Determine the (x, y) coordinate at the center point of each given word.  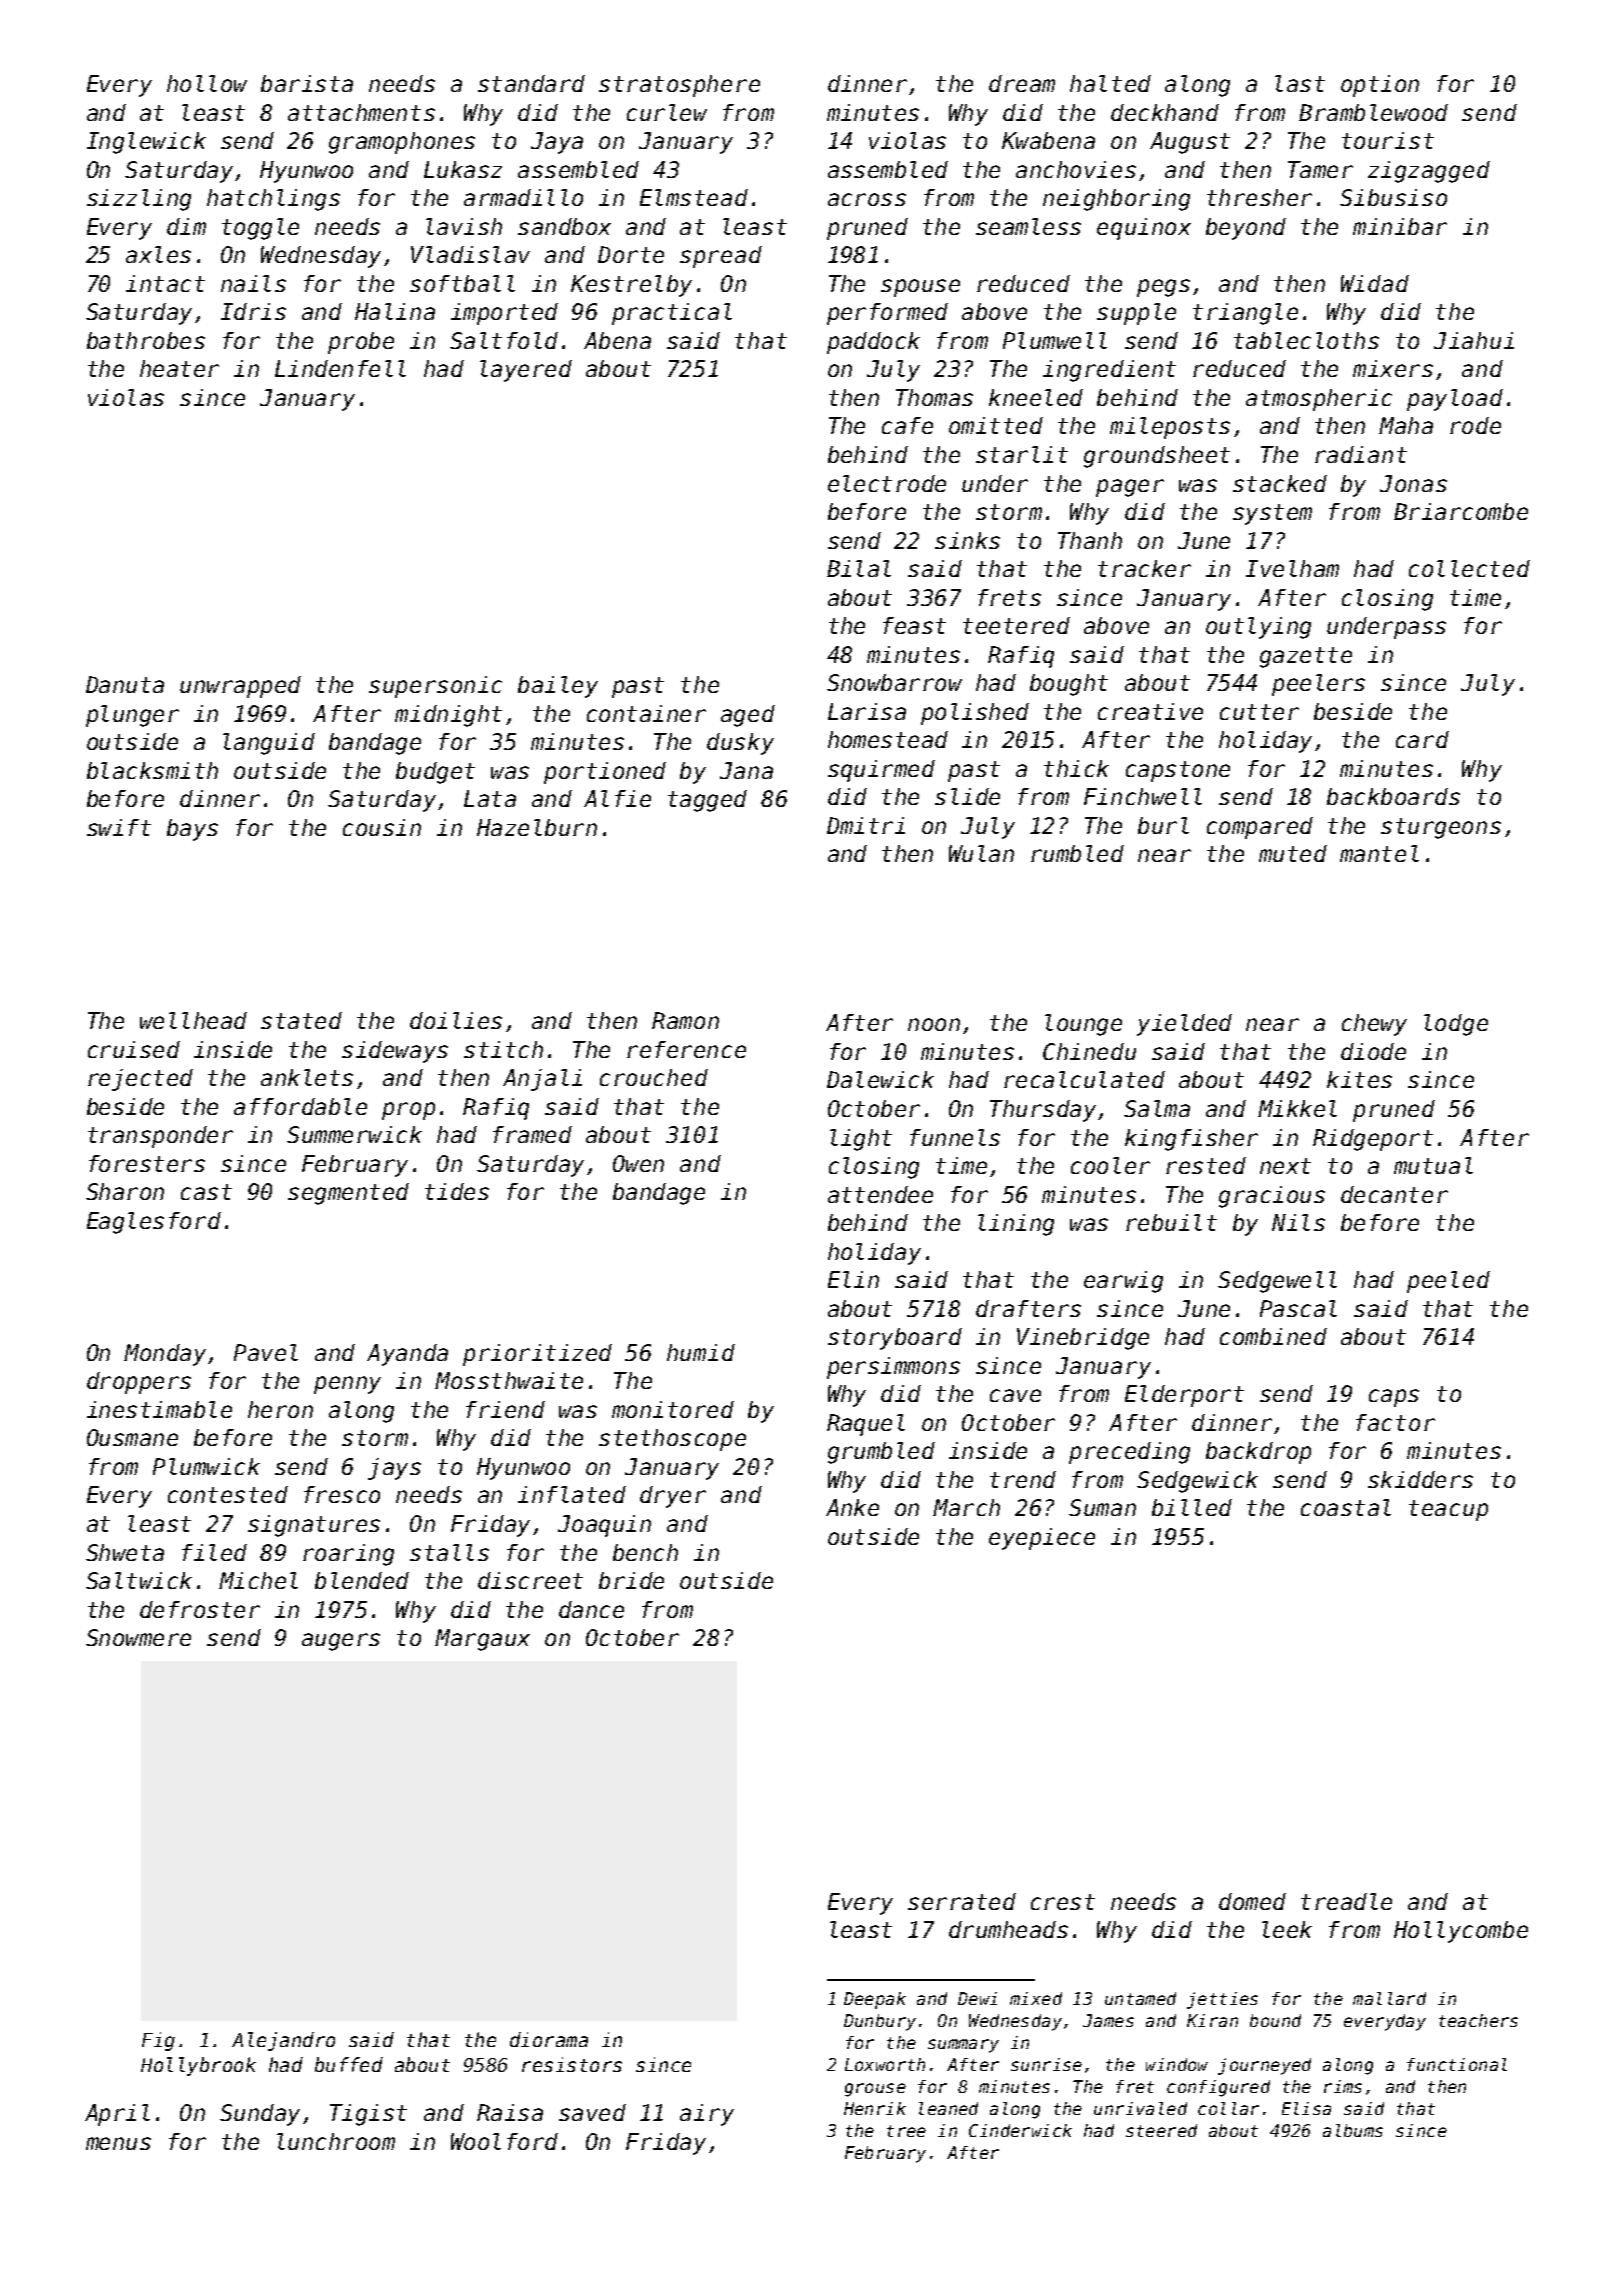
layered (526, 371)
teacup (1448, 1510)
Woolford (504, 2141)
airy (707, 2115)
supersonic (435, 687)
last (1300, 83)
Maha (1406, 425)
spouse (920, 288)
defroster (200, 1609)
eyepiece (1042, 1539)
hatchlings (273, 200)
